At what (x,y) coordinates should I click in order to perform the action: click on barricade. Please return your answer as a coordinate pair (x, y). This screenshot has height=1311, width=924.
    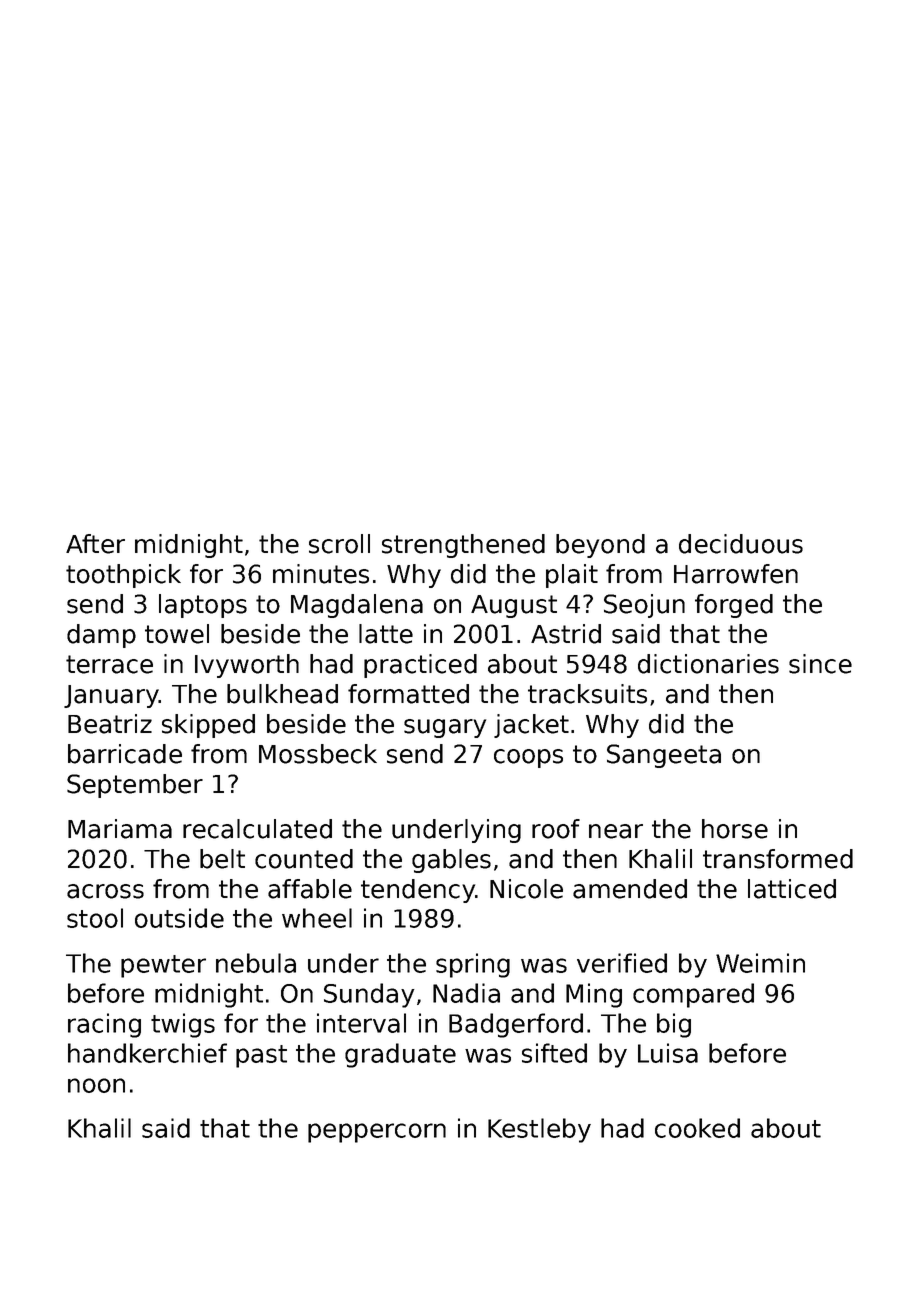
    Looking at the image, I should click on (125, 754).
